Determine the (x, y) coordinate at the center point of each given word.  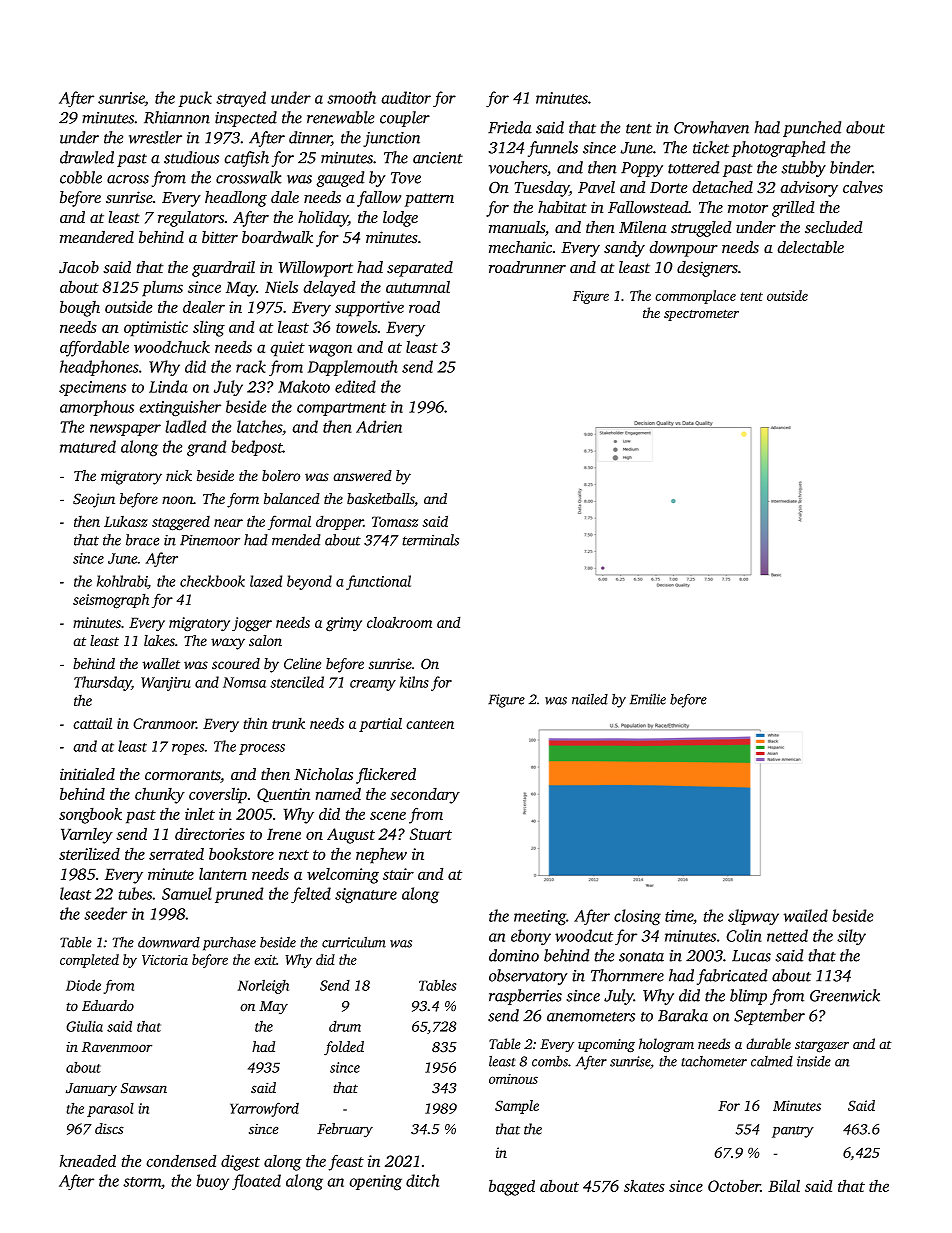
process (262, 749)
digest (240, 1162)
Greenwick (845, 995)
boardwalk (277, 237)
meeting (540, 918)
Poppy (642, 169)
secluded (834, 227)
